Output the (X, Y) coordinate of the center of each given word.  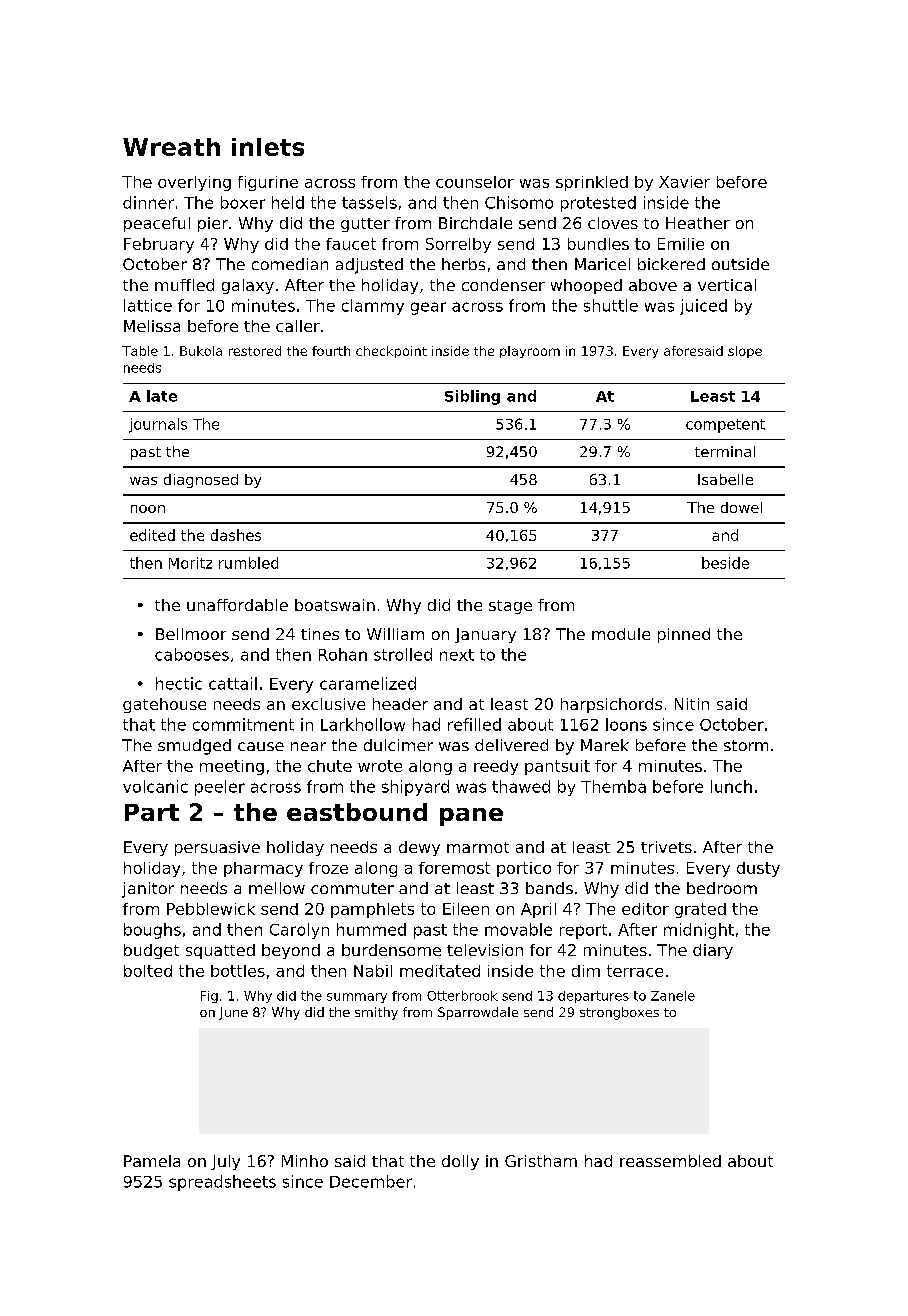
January (485, 635)
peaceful (157, 224)
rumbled (248, 563)
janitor (148, 890)
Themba (613, 786)
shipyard (415, 788)
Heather (698, 223)
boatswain (335, 605)
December (371, 1181)
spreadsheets (222, 1183)
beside (725, 563)
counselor (475, 182)
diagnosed (201, 481)
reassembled (670, 1161)
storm (746, 745)
